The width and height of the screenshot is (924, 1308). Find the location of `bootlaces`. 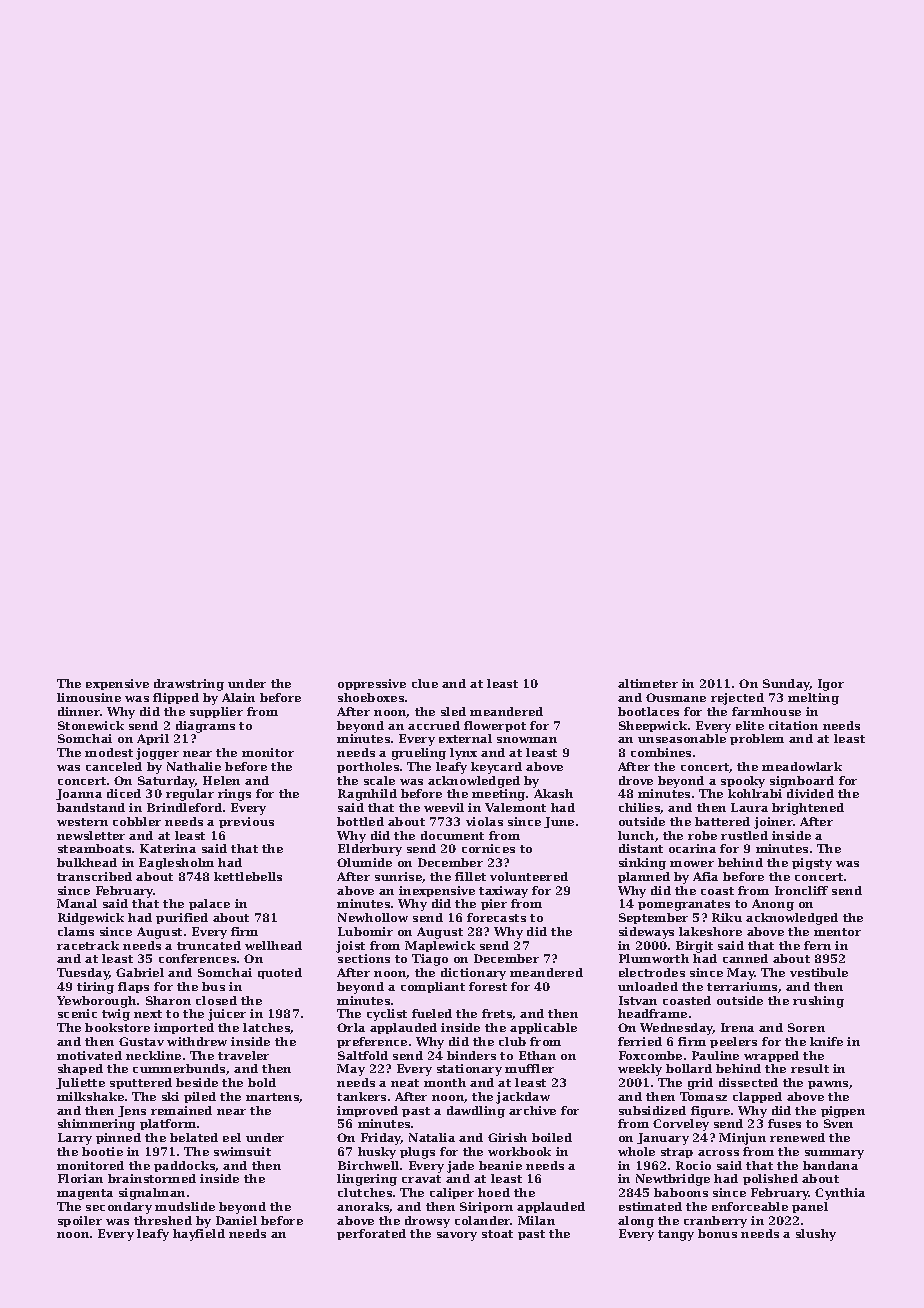

bootlaces is located at coordinates (648, 711).
